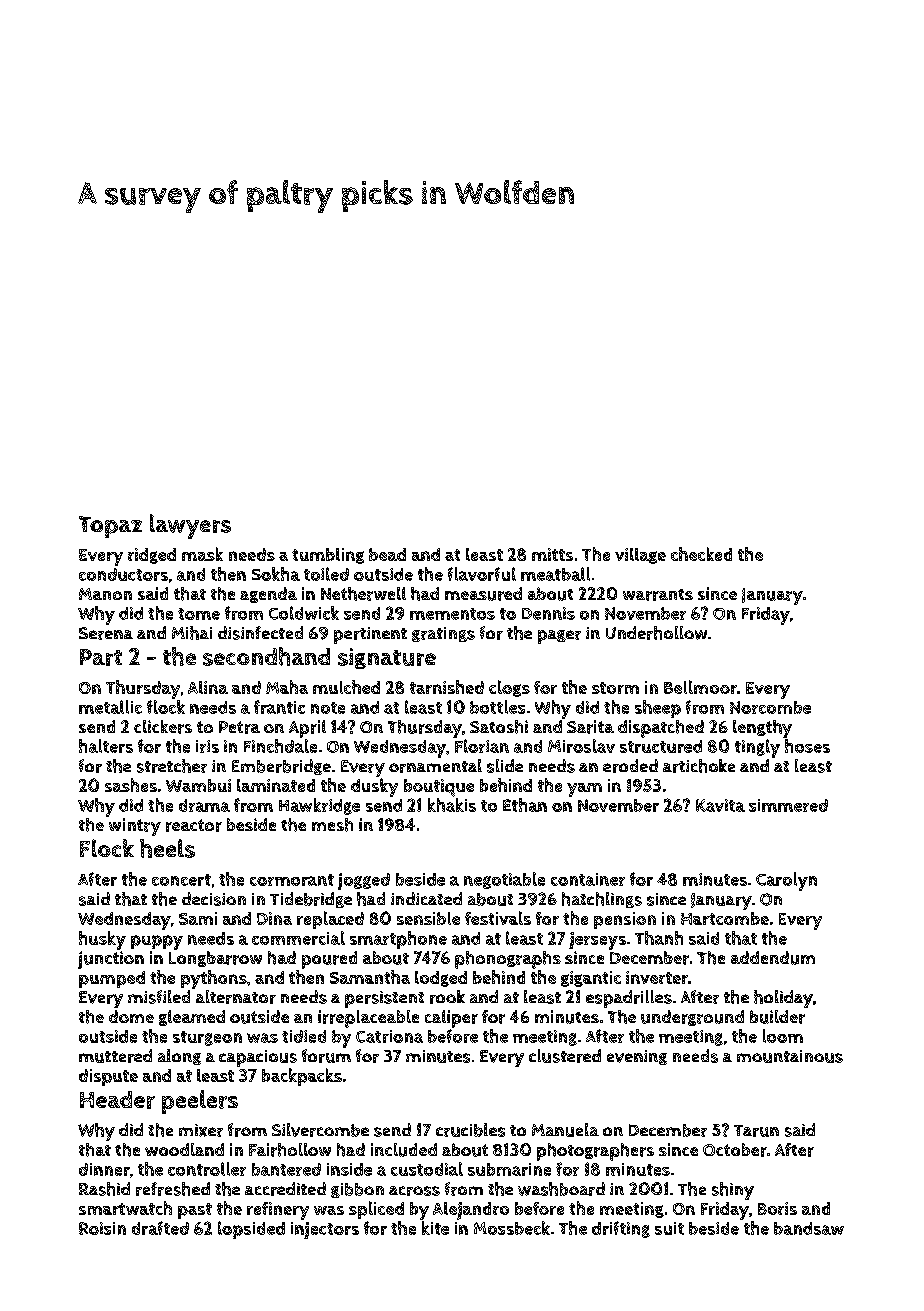 The height and width of the image is (1311, 924). What do you see at coordinates (286, 1169) in the image?
I see `bantered` at bounding box center [286, 1169].
